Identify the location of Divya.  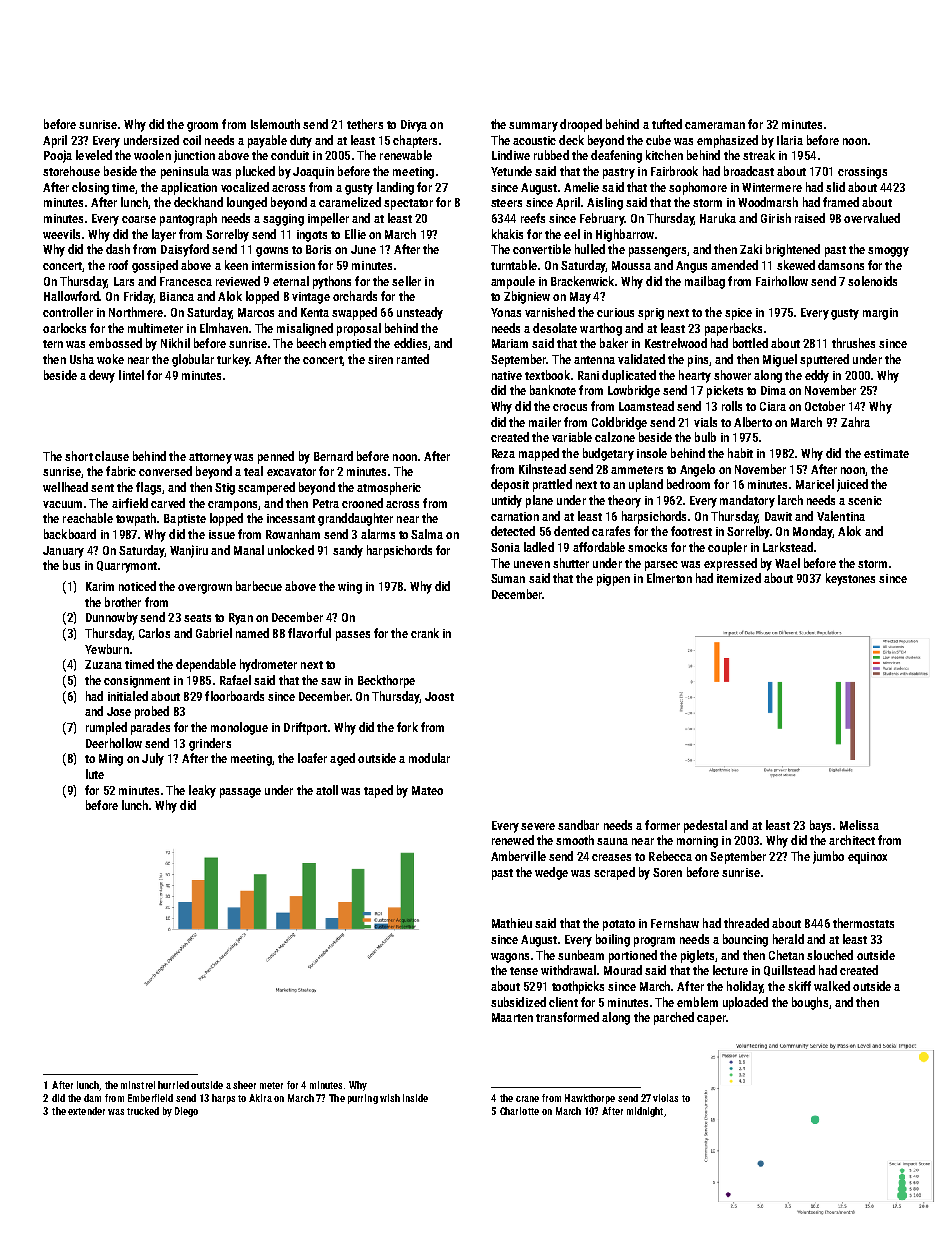
(414, 126).
